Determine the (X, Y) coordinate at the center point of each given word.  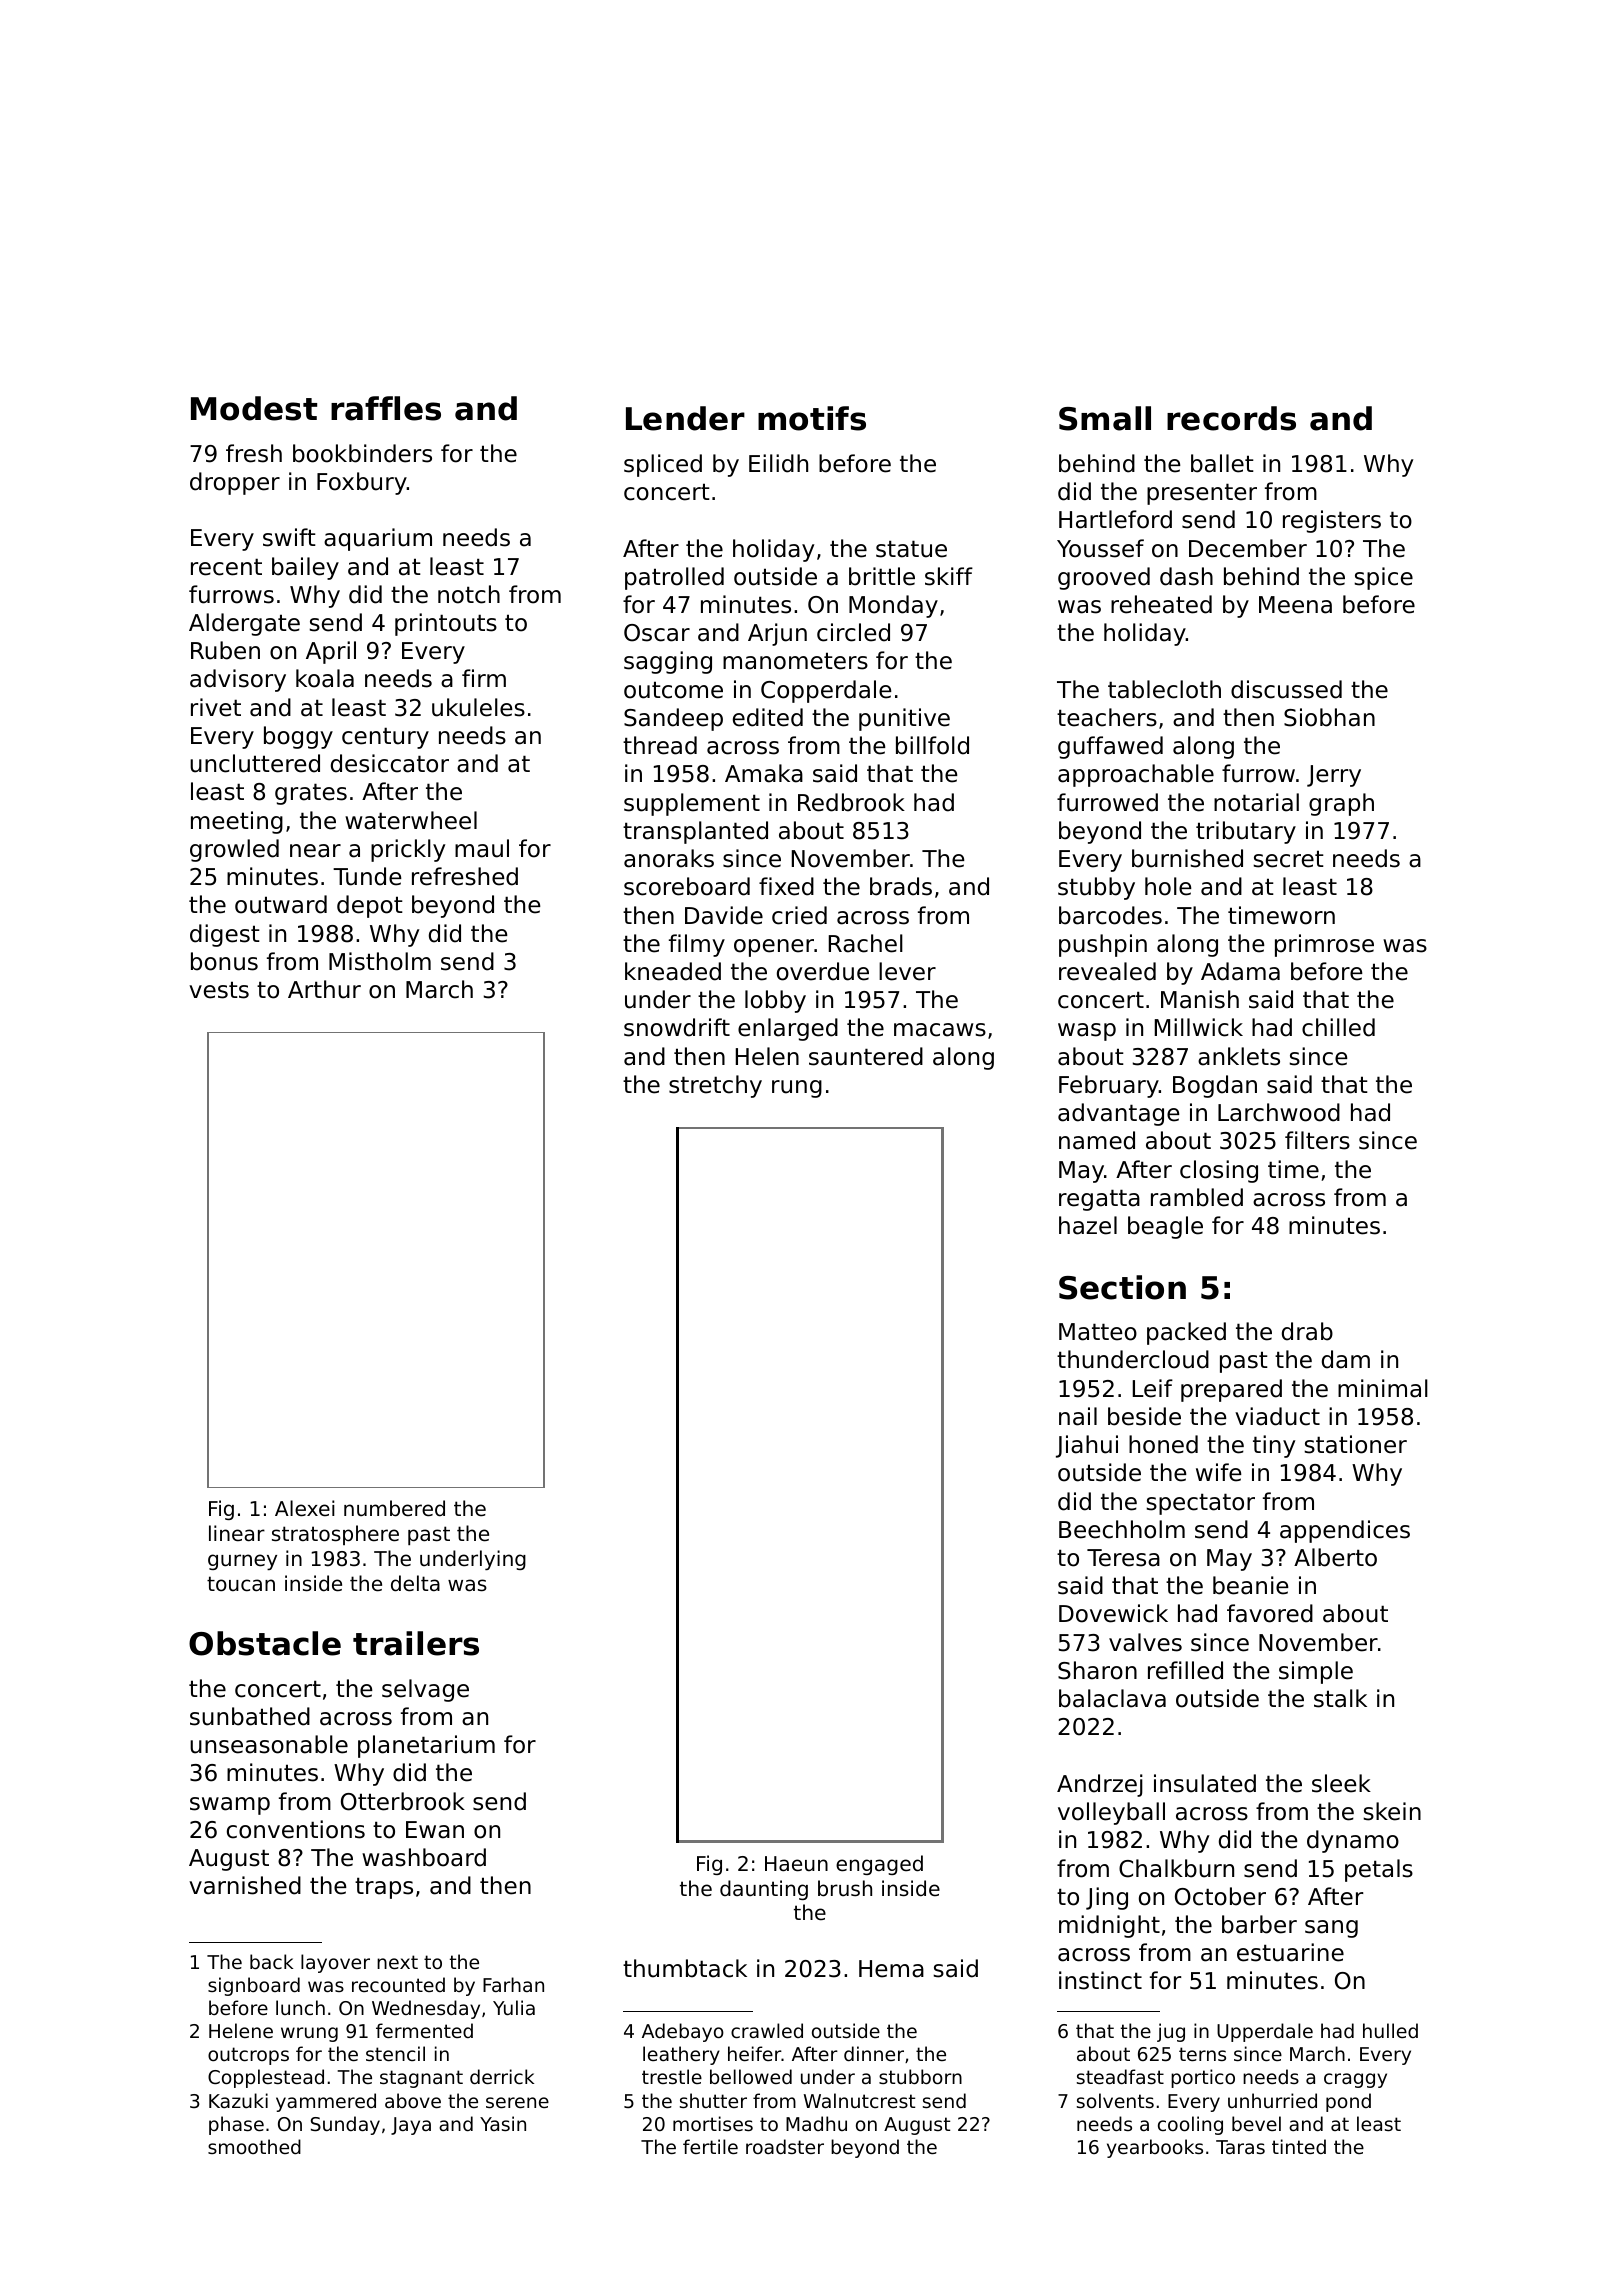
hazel (1088, 1225)
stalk (1340, 1698)
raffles (386, 408)
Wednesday (426, 2009)
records (1231, 418)
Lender (685, 418)
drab (1307, 1331)
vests (219, 990)
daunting (764, 1890)
